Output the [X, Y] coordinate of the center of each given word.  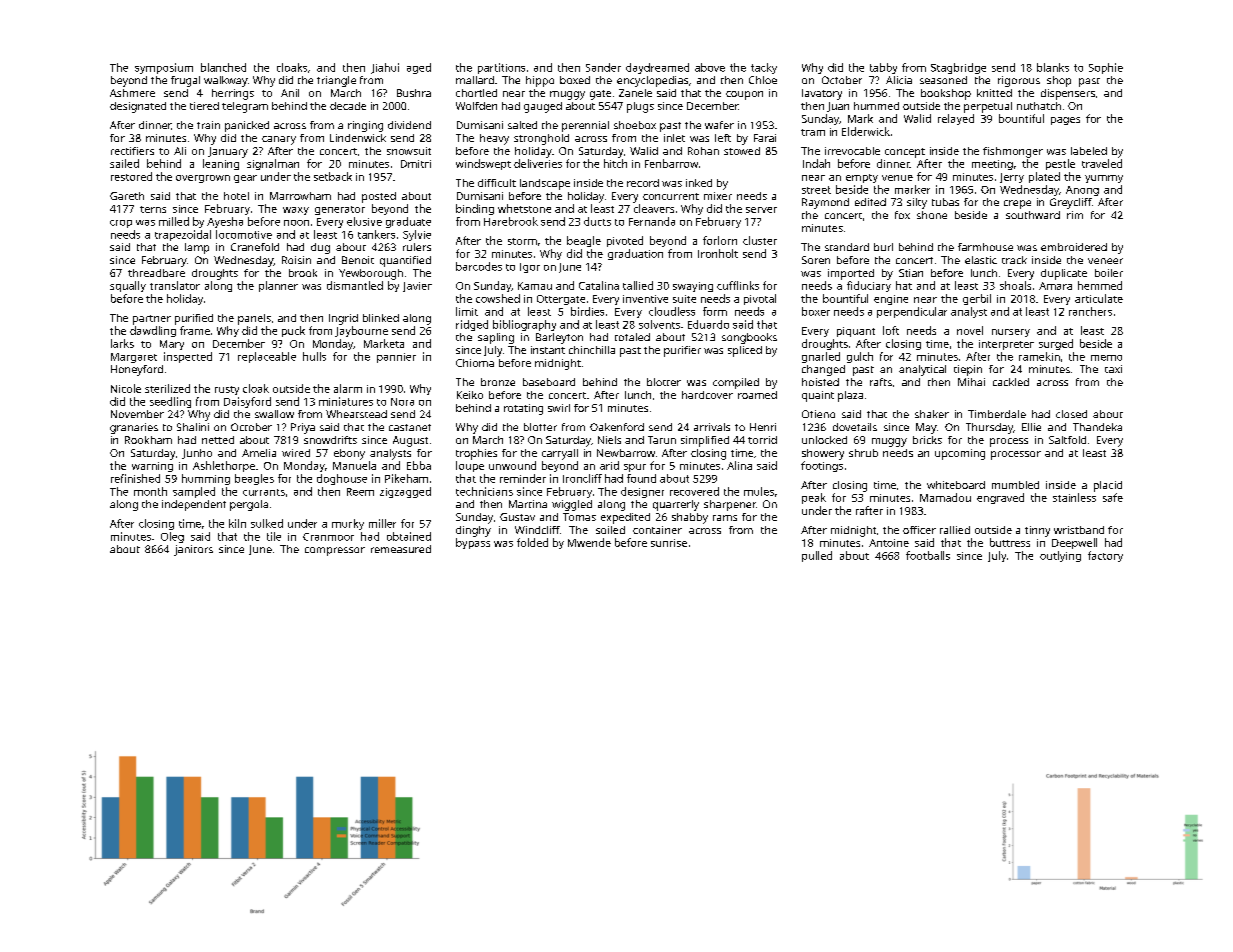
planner [278, 286]
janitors [193, 550]
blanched [223, 67]
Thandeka [1097, 427]
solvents [659, 324]
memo [1106, 358]
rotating [523, 409]
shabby [690, 518]
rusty [227, 390]
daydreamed [657, 68]
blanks [1053, 67]
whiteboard [956, 485]
